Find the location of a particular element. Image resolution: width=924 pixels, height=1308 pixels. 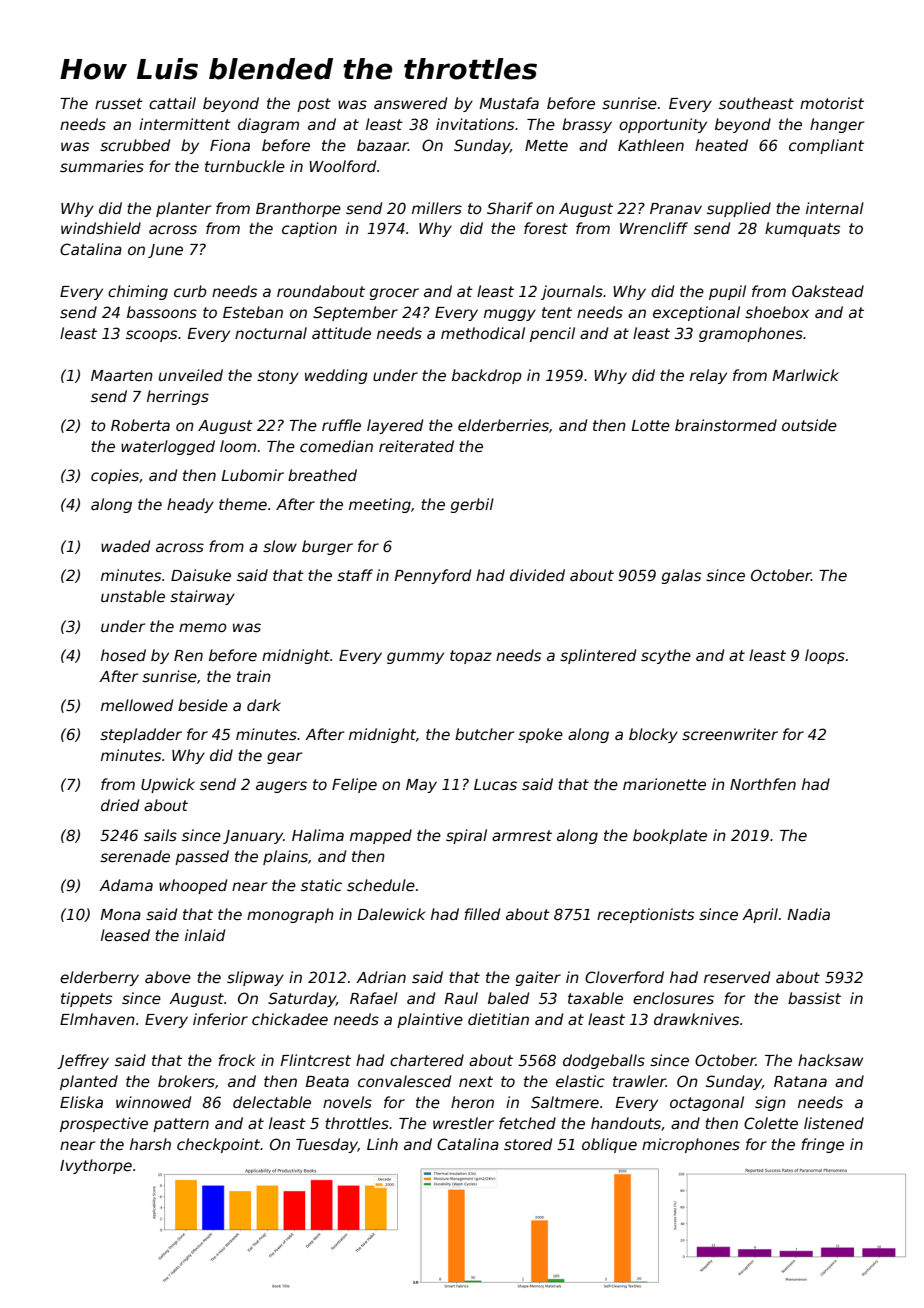

hosed is located at coordinates (123, 655).
